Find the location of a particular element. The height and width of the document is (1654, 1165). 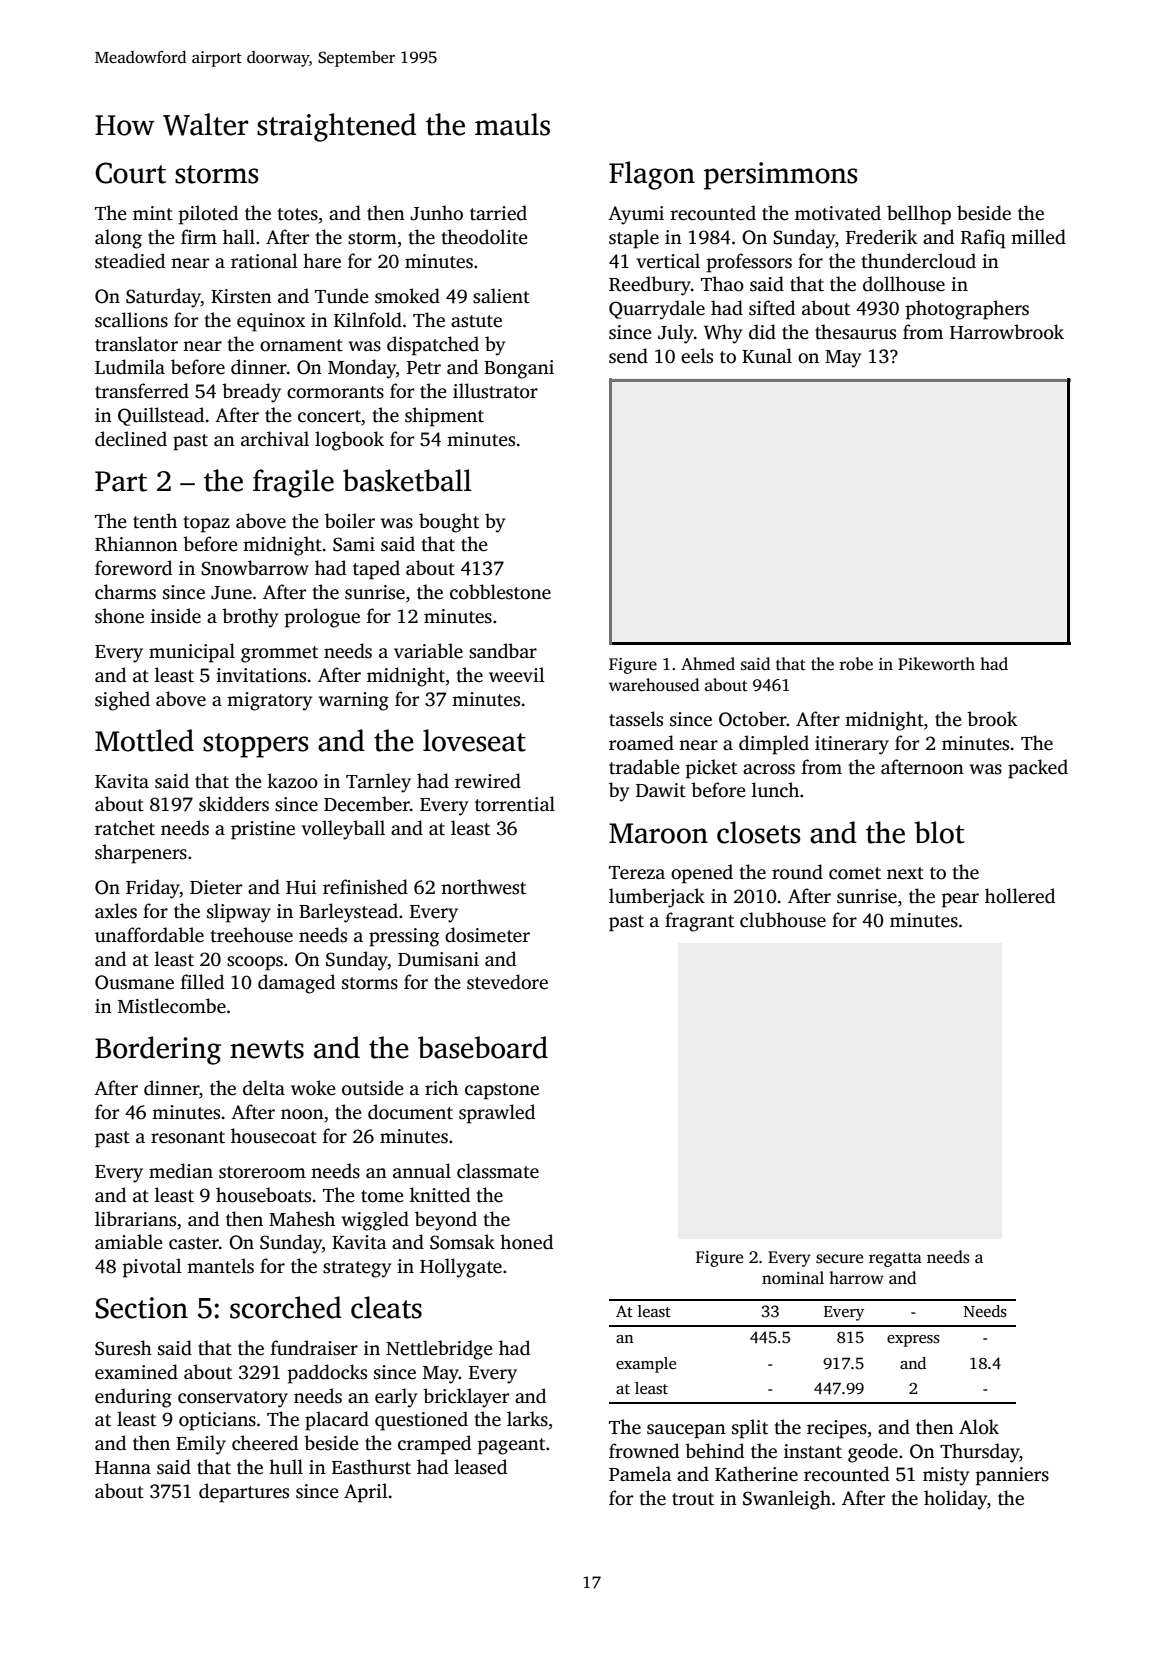

trout is located at coordinates (693, 1499).
